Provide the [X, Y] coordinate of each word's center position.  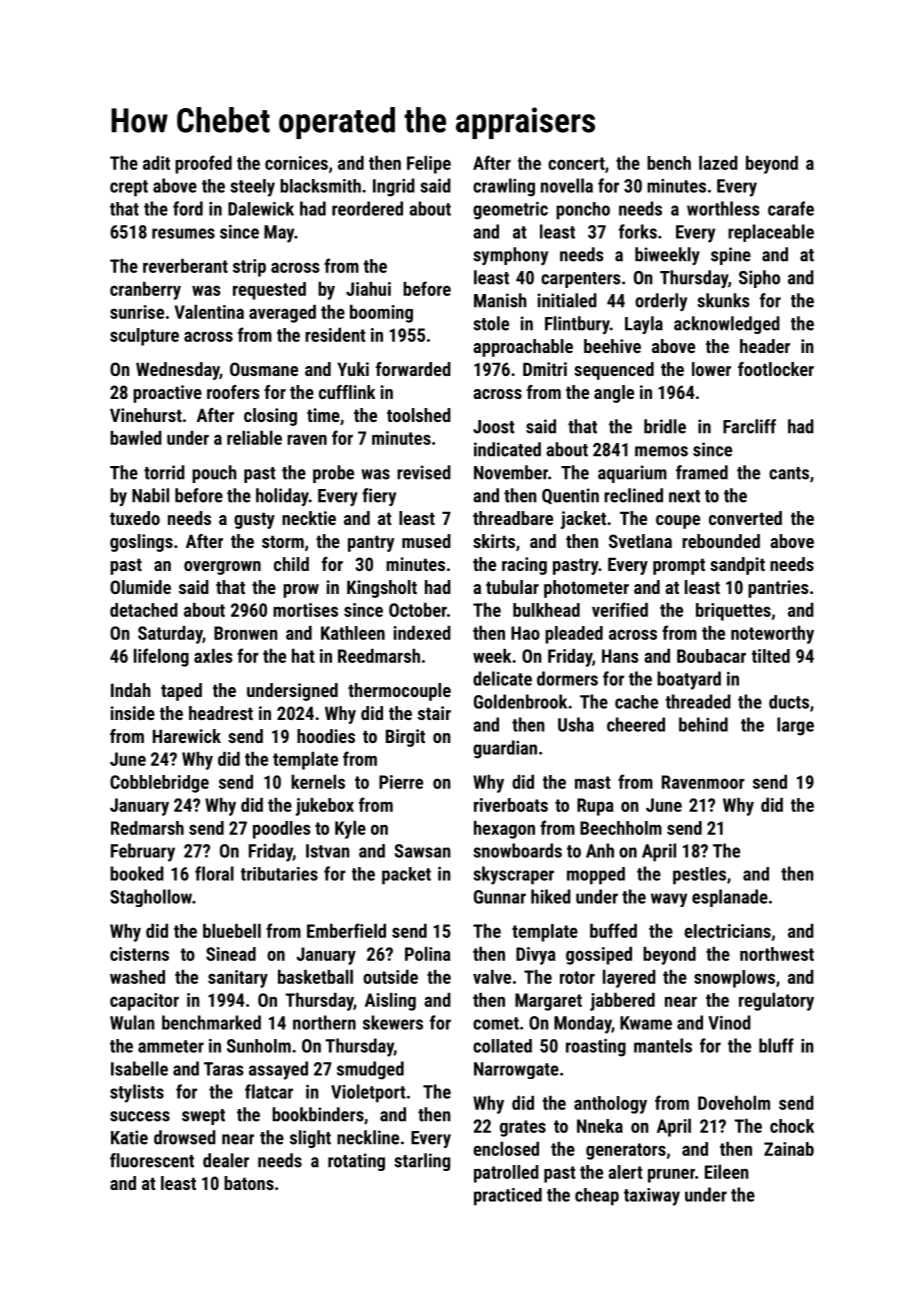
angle [614, 394]
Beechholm [621, 828]
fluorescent [152, 1160]
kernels [318, 782]
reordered [367, 208]
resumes [183, 233]
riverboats [511, 805]
